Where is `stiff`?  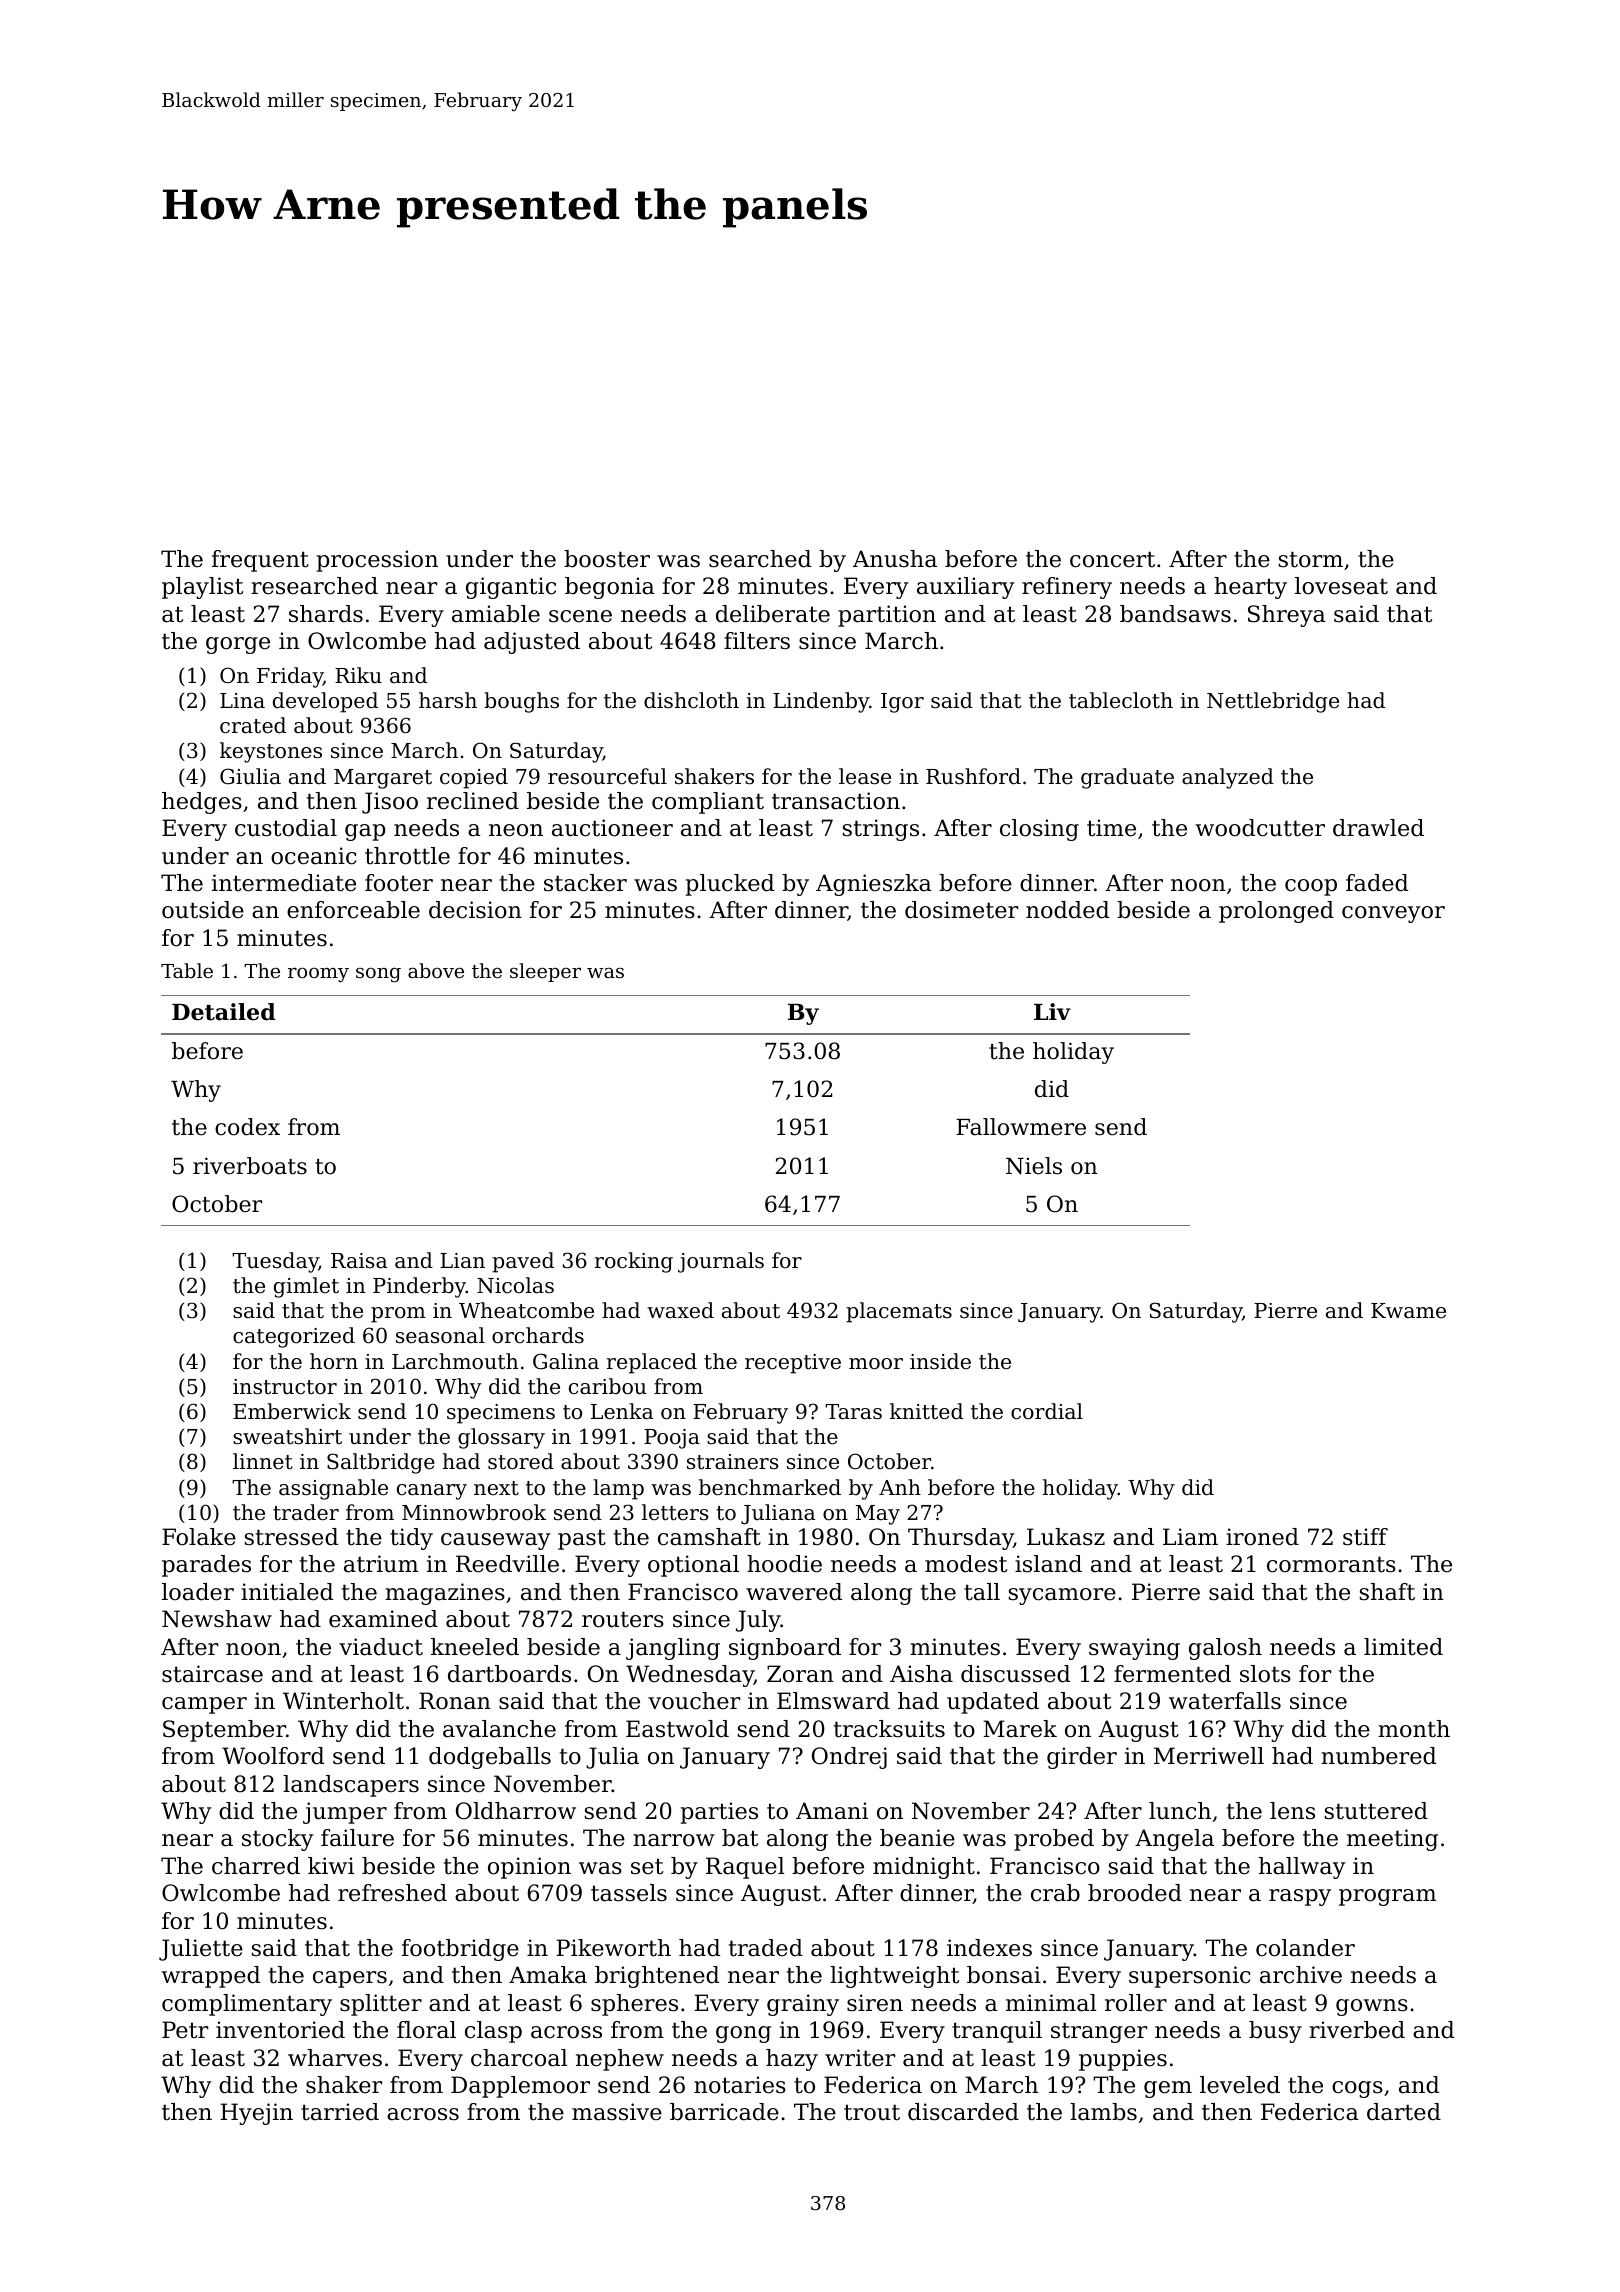 stiff is located at coordinates (1365, 1537).
